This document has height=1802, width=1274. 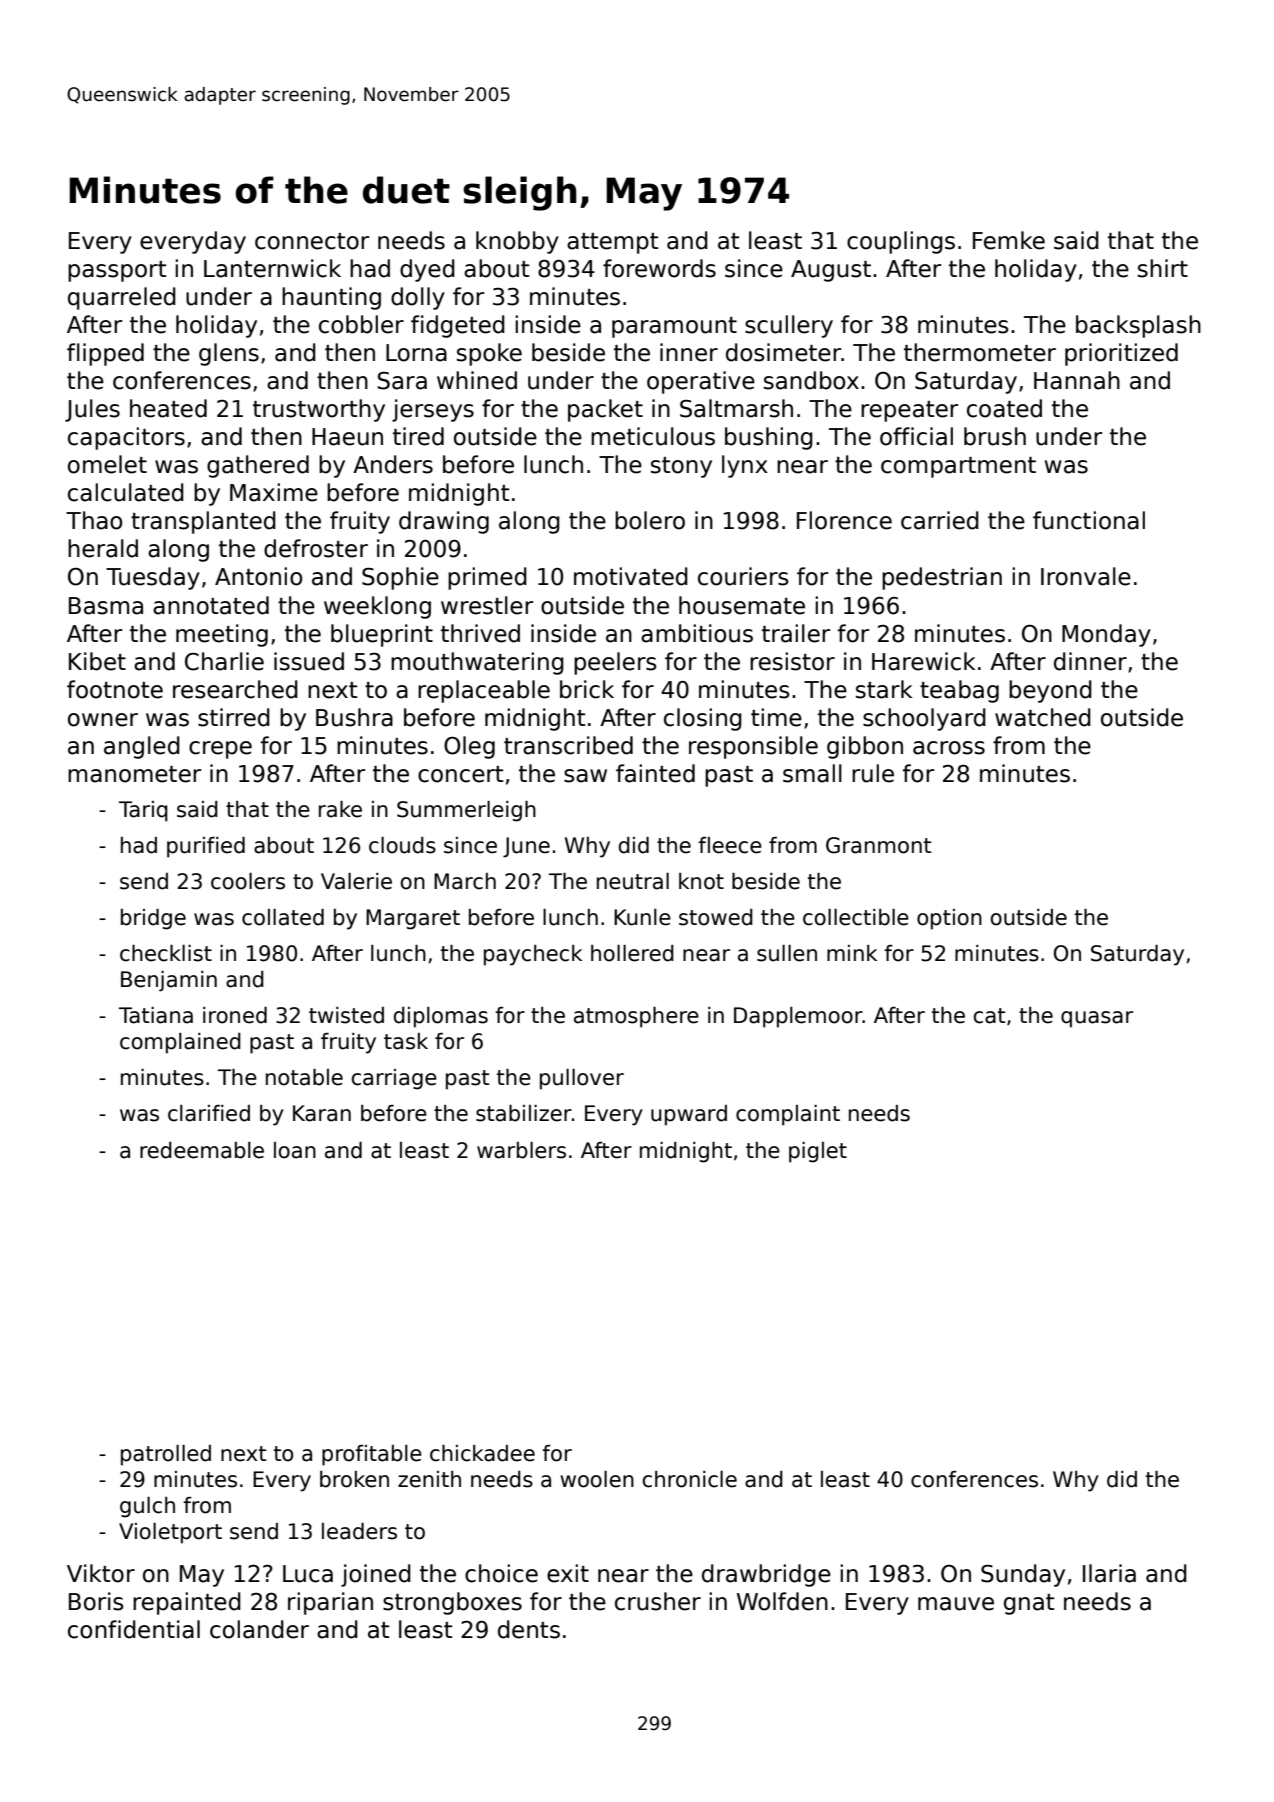 What do you see at coordinates (701, 382) in the document?
I see `operative` at bounding box center [701, 382].
